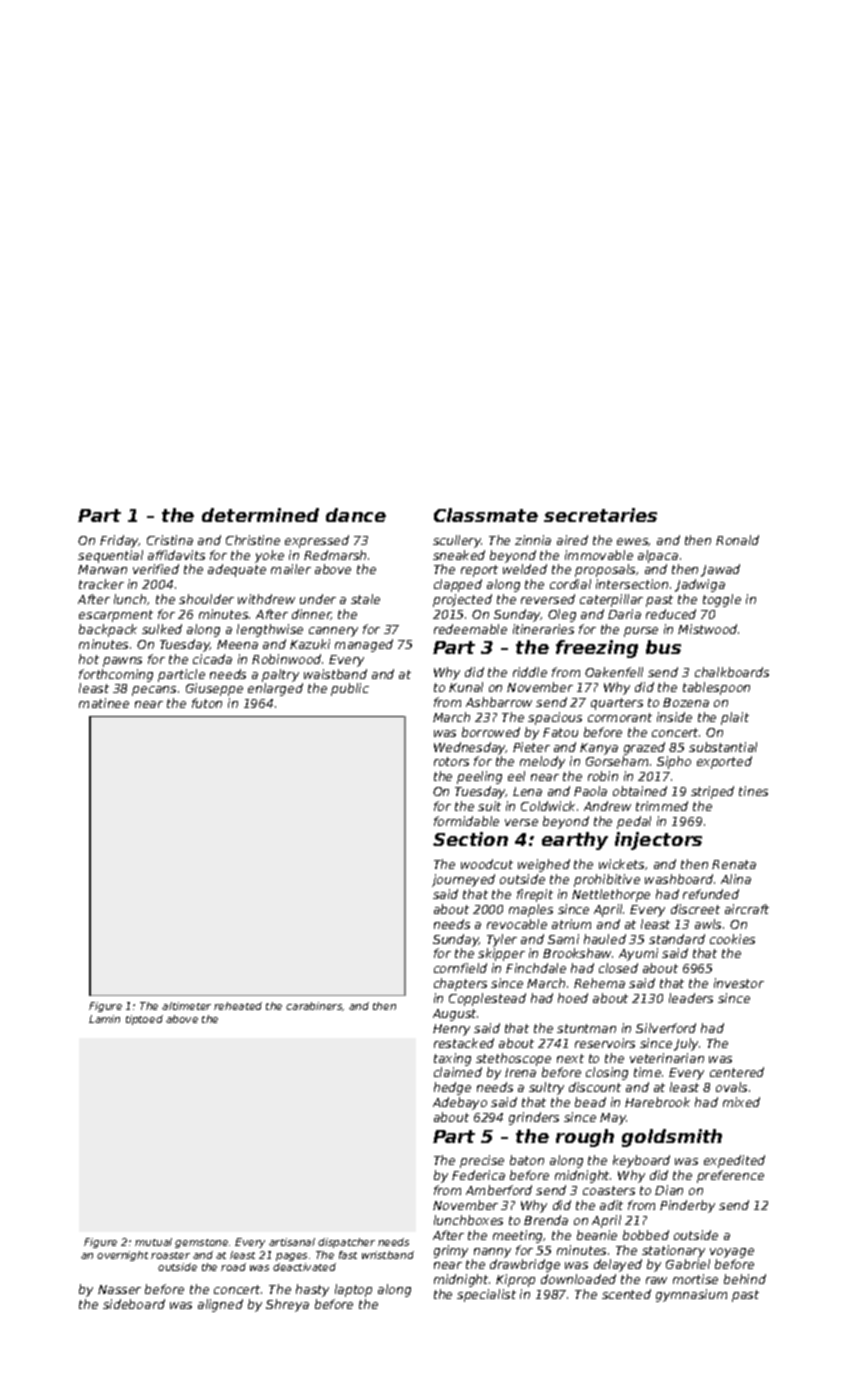 The width and height of the image is (849, 1400). What do you see at coordinates (170, 1255) in the image?
I see `roaster` at bounding box center [170, 1255].
